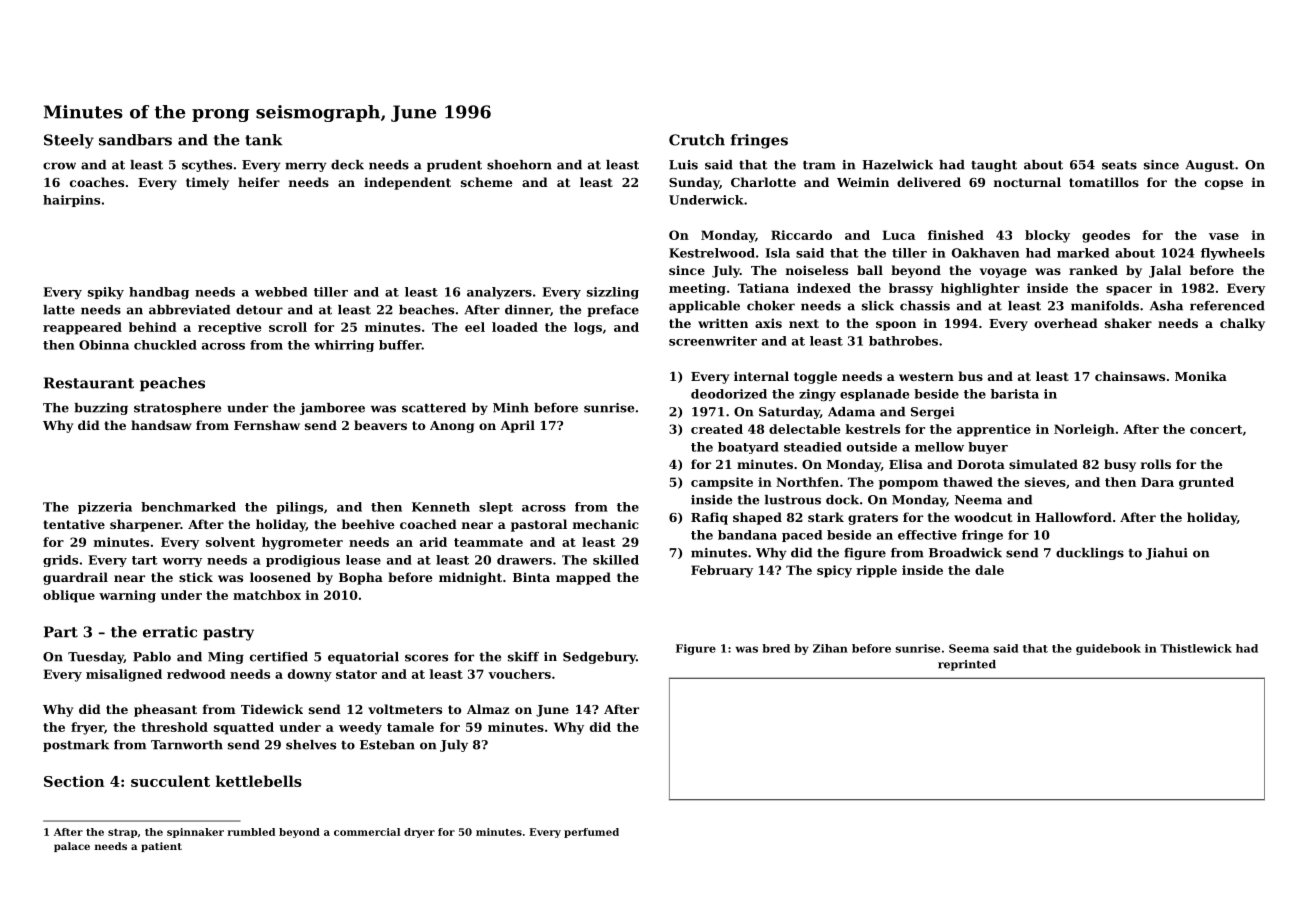 The width and height of the screenshot is (1308, 924). What do you see at coordinates (72, 847) in the screenshot?
I see `palace` at bounding box center [72, 847].
